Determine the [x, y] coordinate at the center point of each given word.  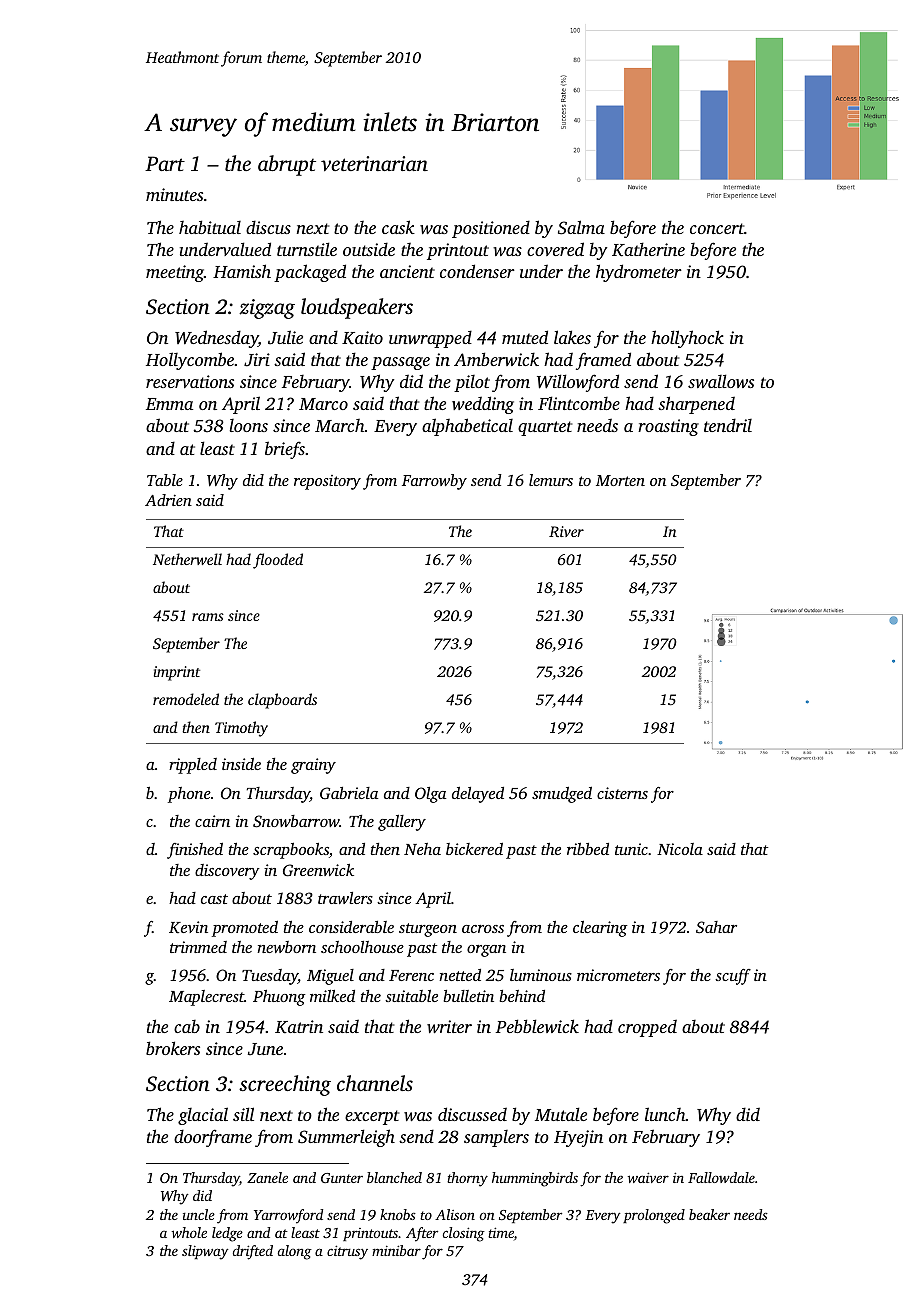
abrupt [287, 165]
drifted [253, 1252]
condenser [477, 271]
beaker [709, 1214]
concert [717, 228]
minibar [396, 1250]
